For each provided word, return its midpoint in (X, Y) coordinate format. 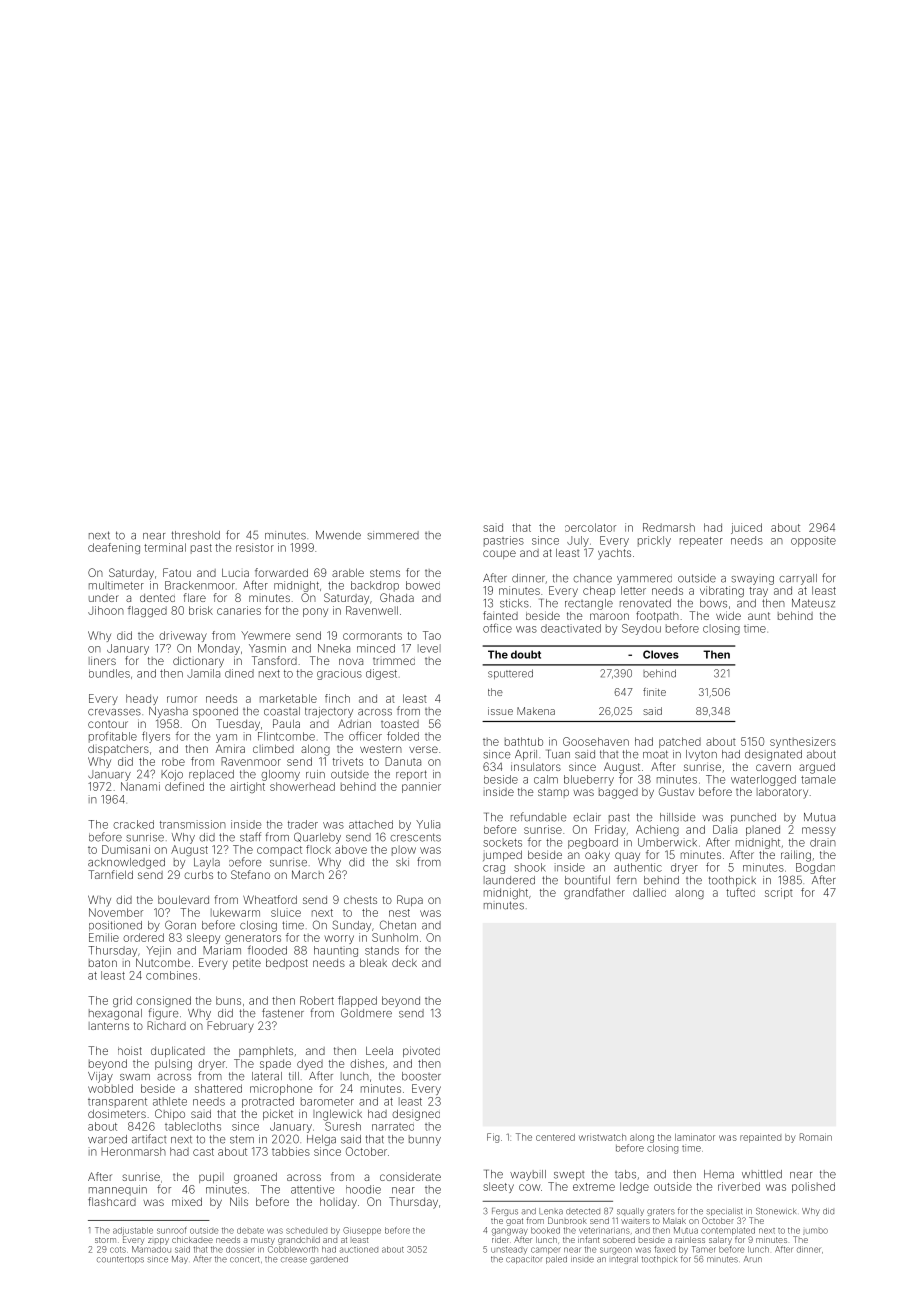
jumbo (815, 1231)
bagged (618, 793)
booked (545, 1230)
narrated (393, 1127)
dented (157, 598)
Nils (239, 1201)
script (779, 893)
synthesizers (803, 742)
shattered (218, 1088)
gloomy (280, 775)
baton (103, 963)
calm (546, 779)
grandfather (594, 893)
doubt (526, 654)
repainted (760, 1138)
